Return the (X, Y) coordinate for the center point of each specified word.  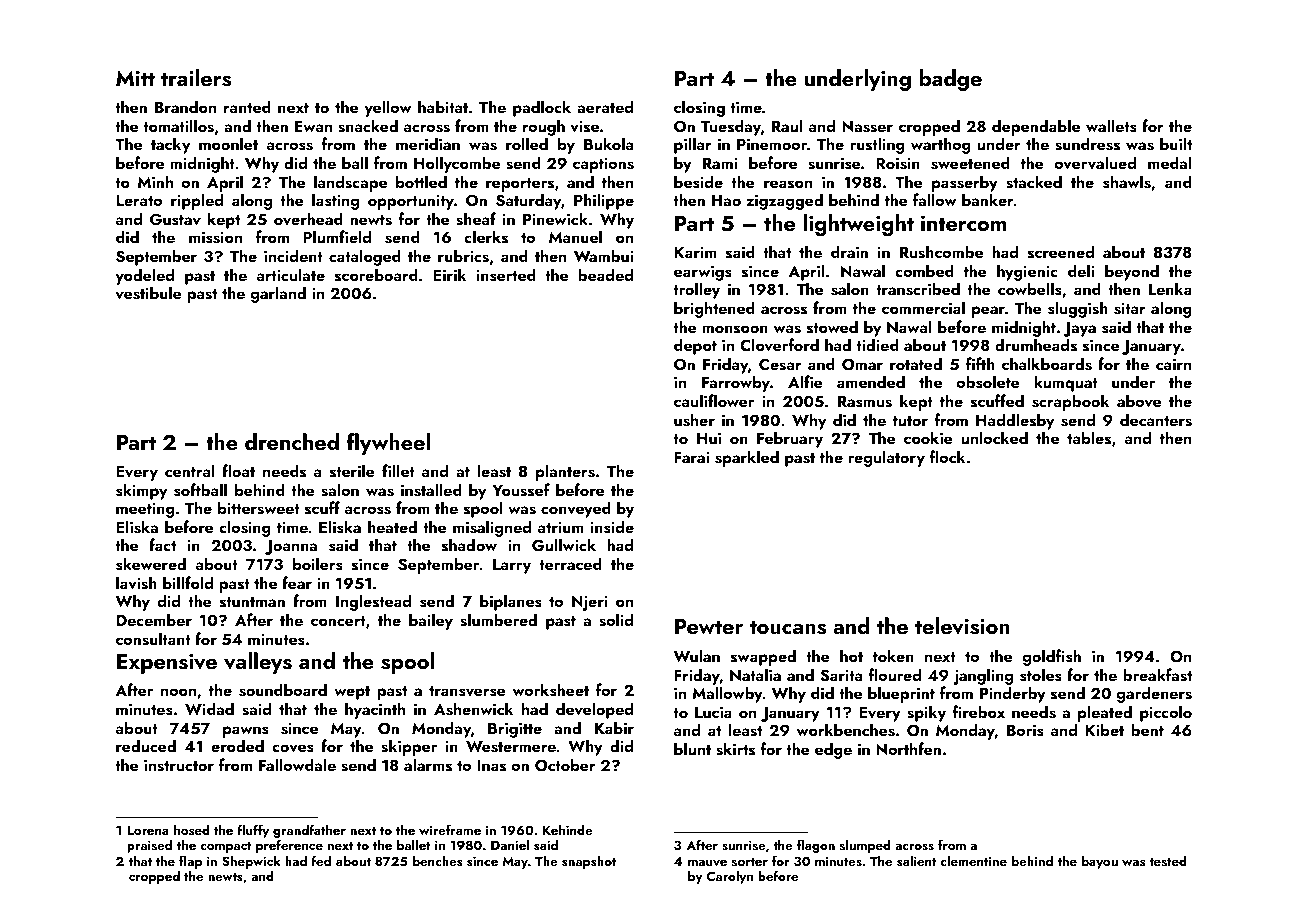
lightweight (859, 225)
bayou (1100, 862)
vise (584, 126)
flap (190, 862)
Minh (155, 181)
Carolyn (729, 877)
